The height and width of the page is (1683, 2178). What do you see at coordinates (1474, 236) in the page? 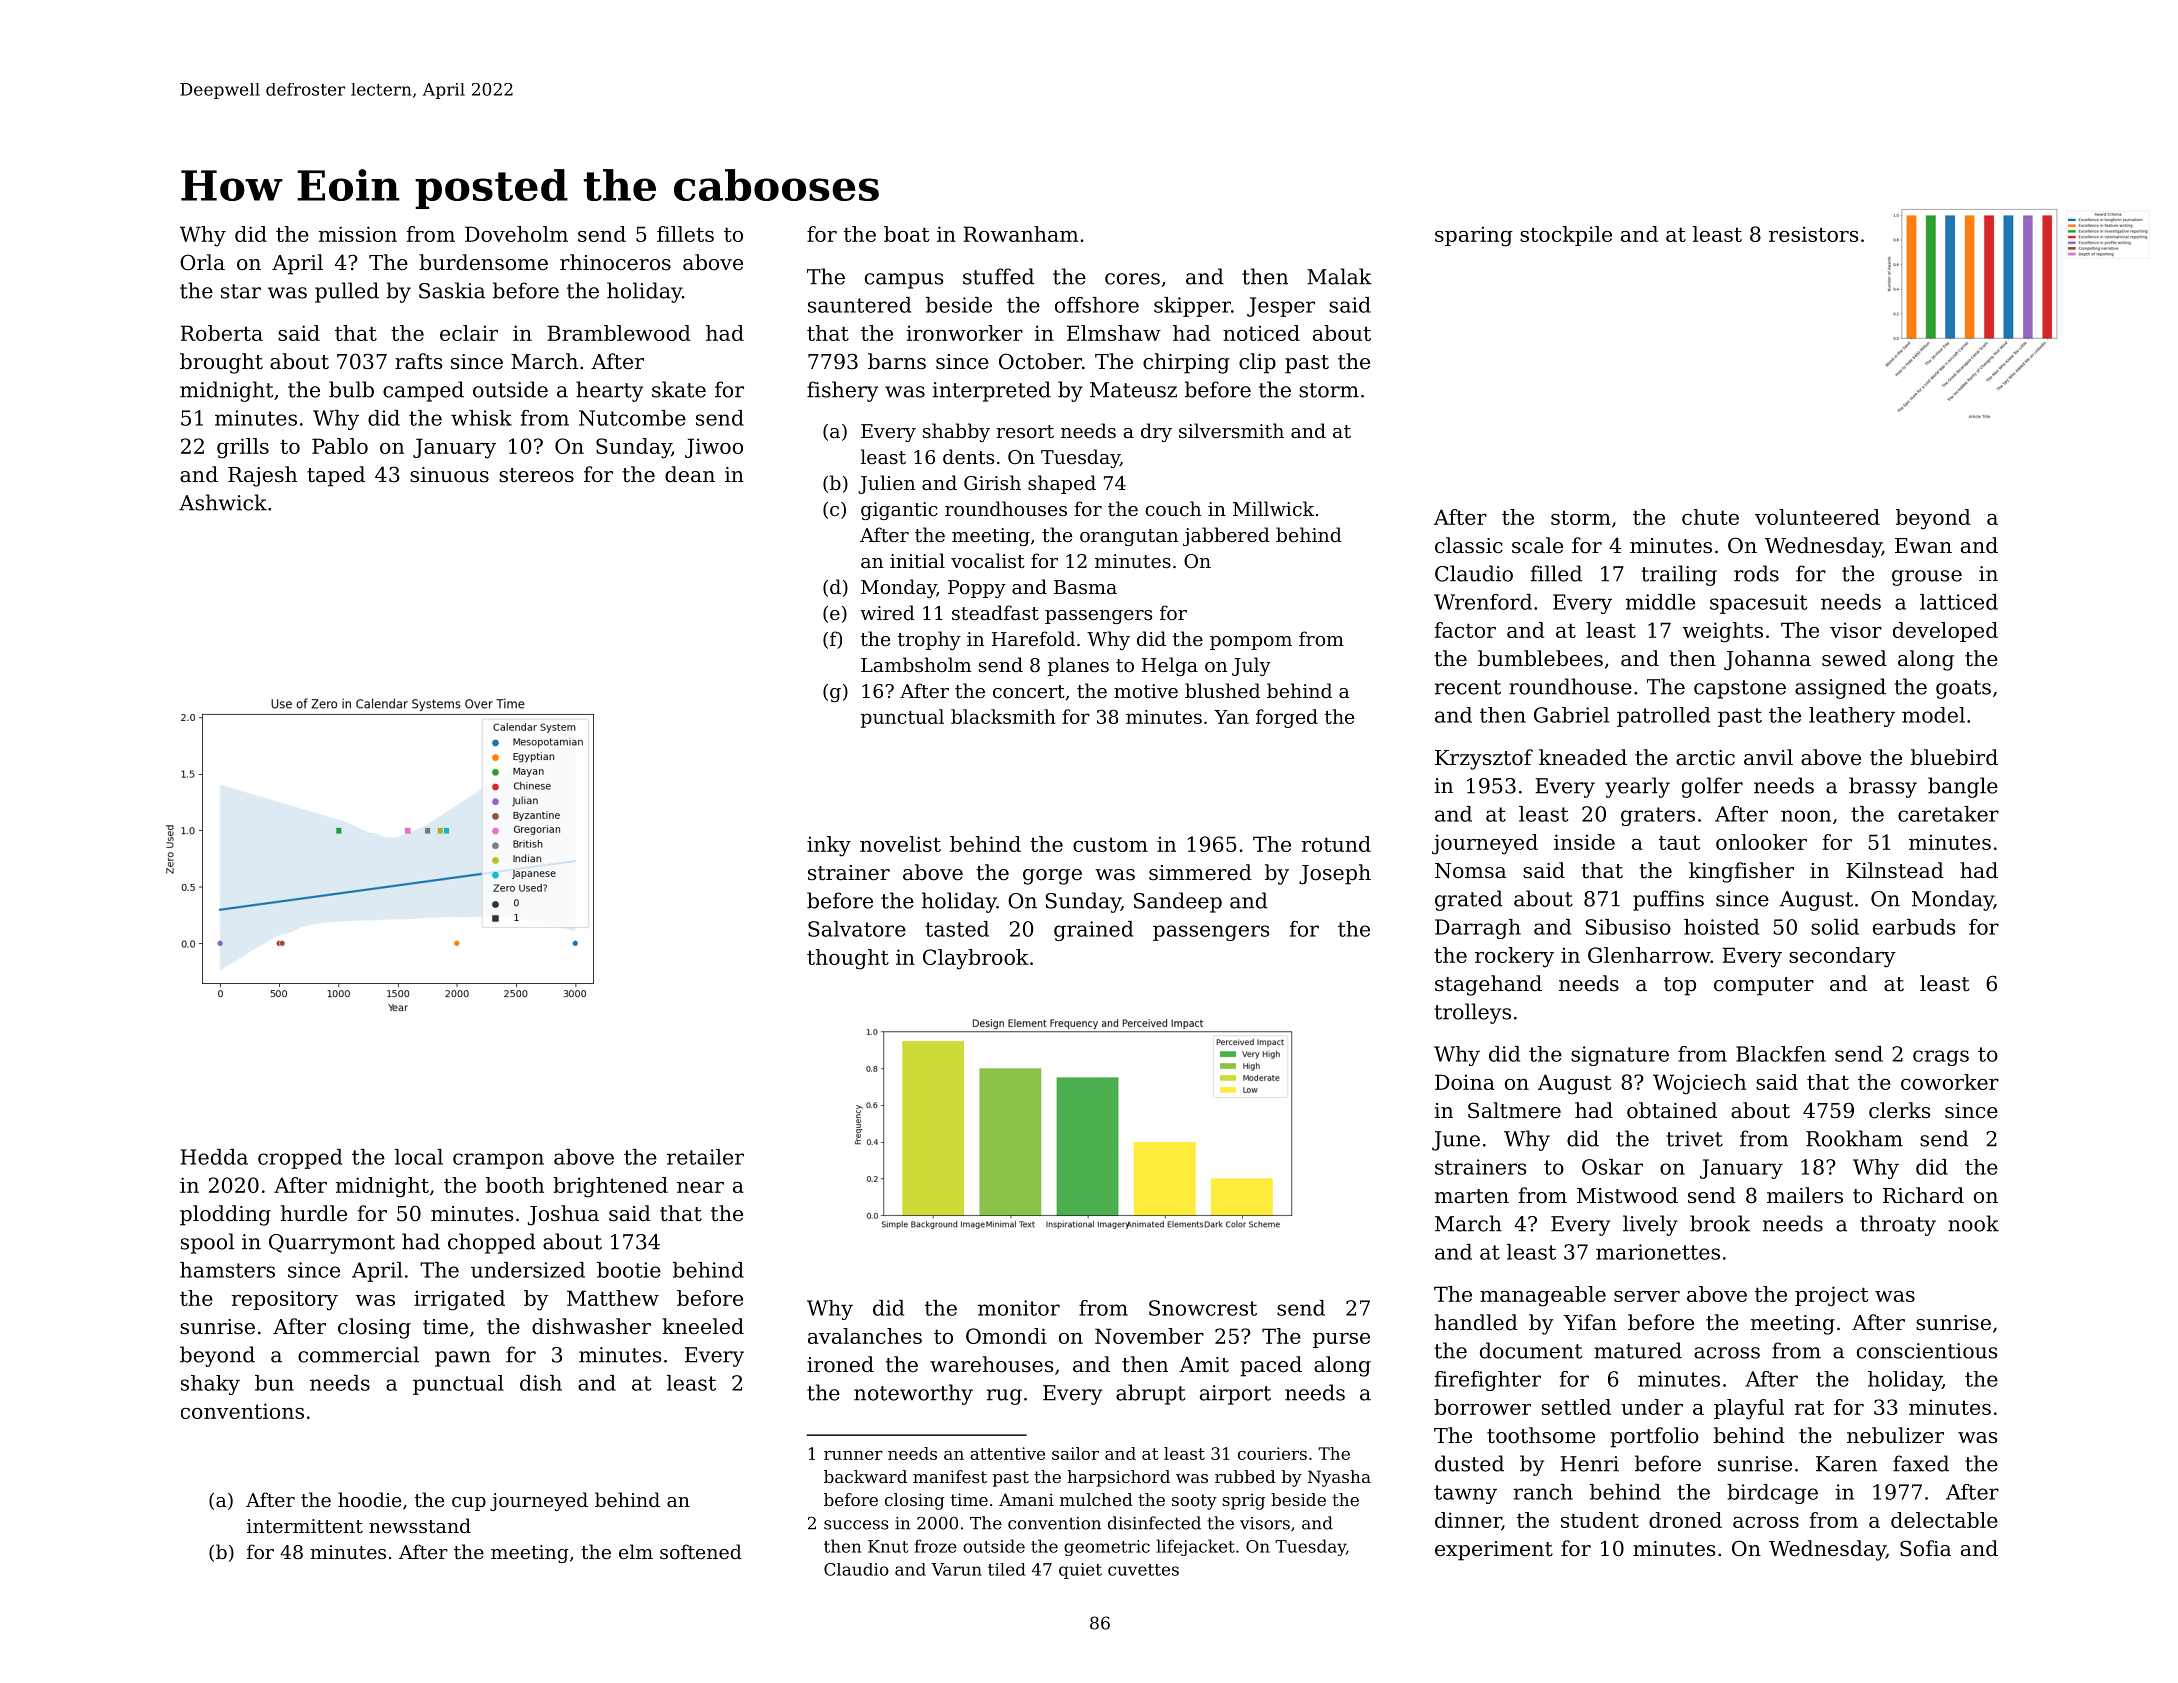
I see `sparing` at bounding box center [1474, 236].
